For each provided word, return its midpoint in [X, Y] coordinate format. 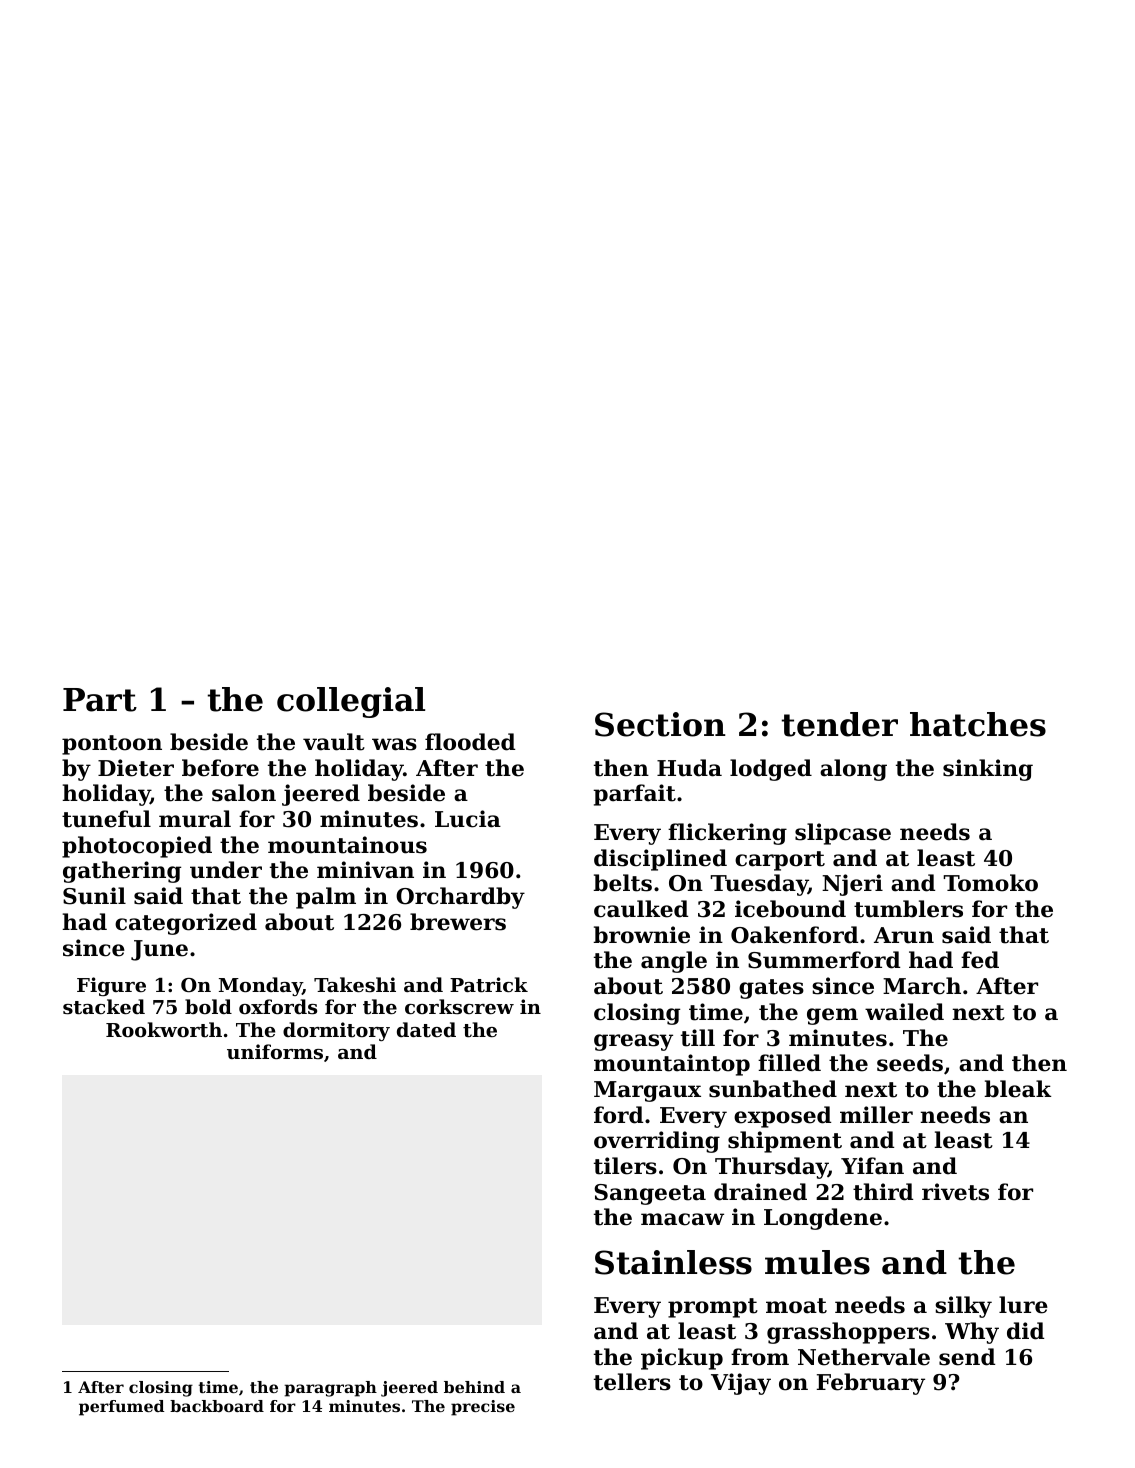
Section [660, 724]
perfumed [121, 1408]
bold [208, 1006]
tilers [625, 1166]
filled [789, 1063]
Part [100, 700]
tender [839, 724]
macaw [682, 1219]
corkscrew [459, 1006]
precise [483, 1408]
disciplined [660, 860]
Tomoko [990, 883]
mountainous [347, 845]
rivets [955, 1192]
